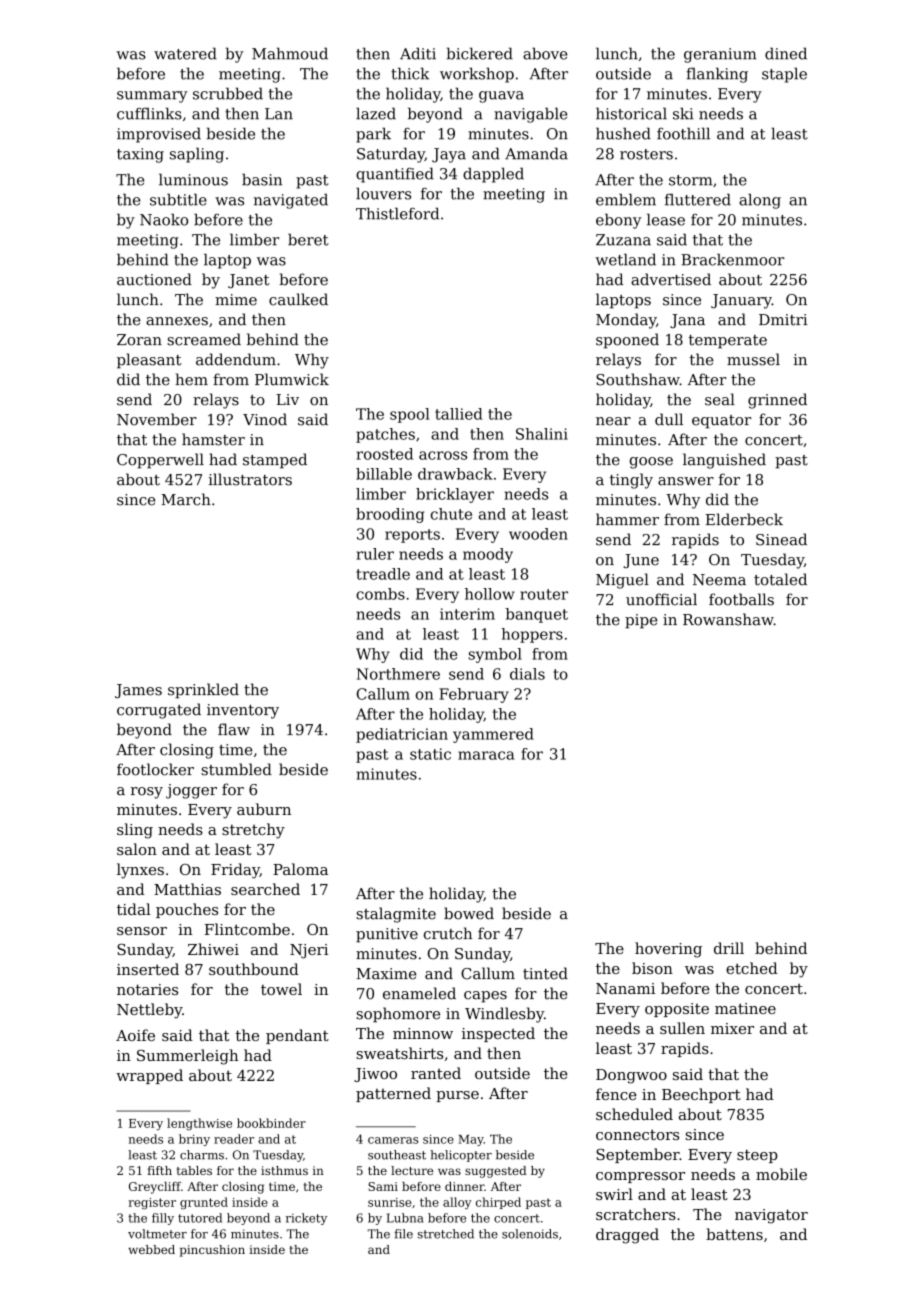  Describe the element at coordinates (631, 113) in the document. I see `historical` at that location.
